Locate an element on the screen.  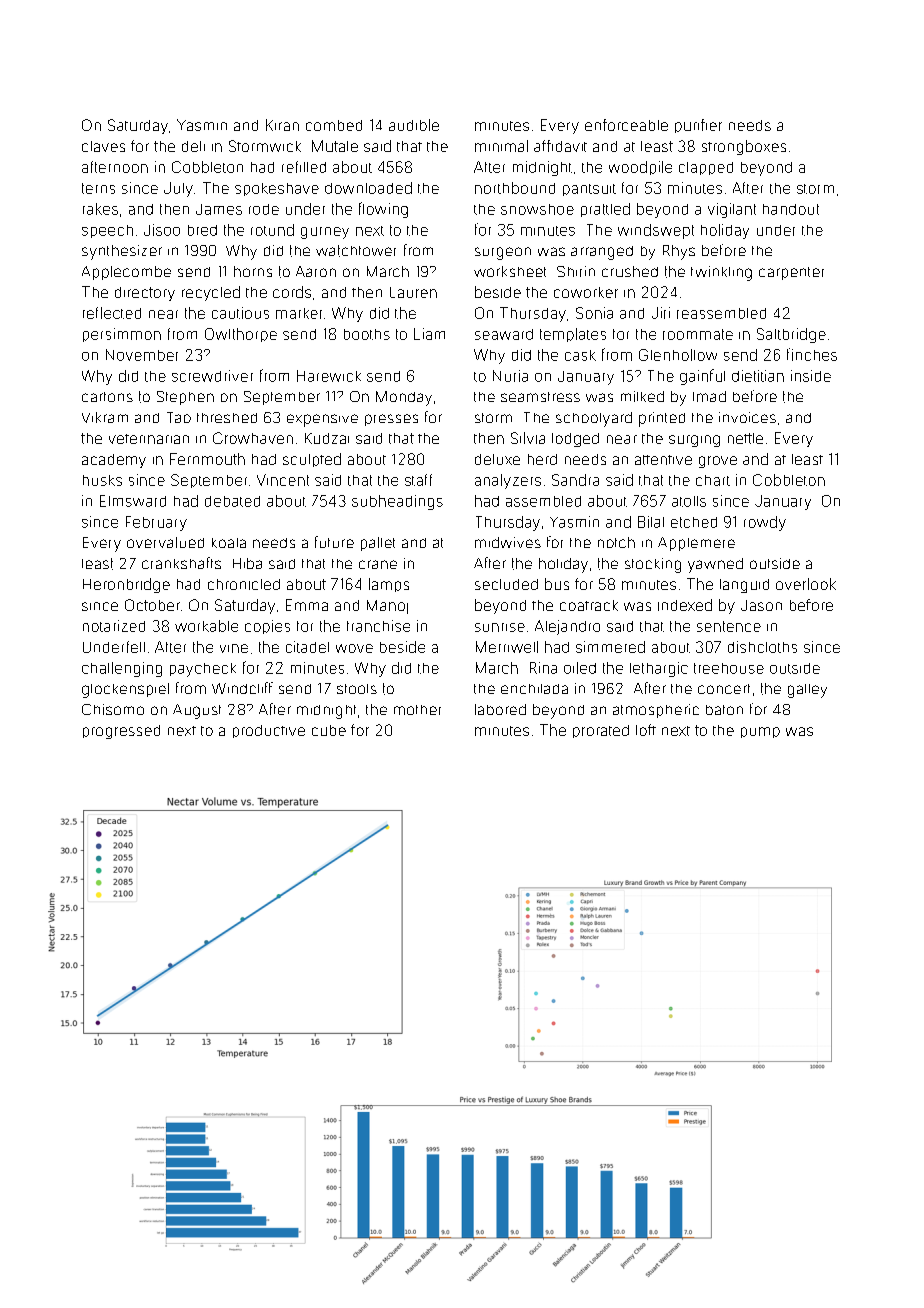
affidavit is located at coordinates (560, 146).
